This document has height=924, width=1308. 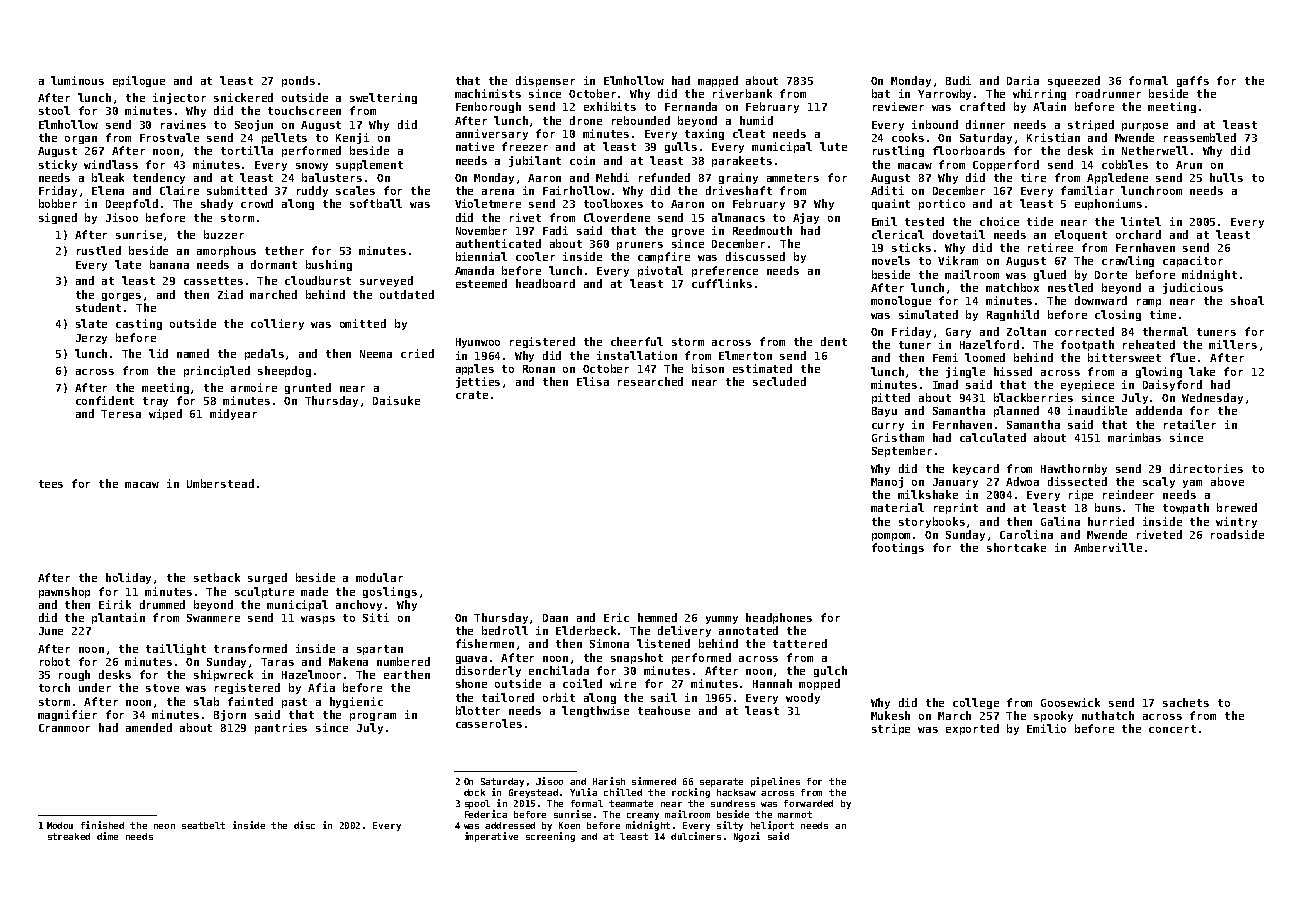 What do you see at coordinates (243, 97) in the document?
I see `snickered` at bounding box center [243, 97].
